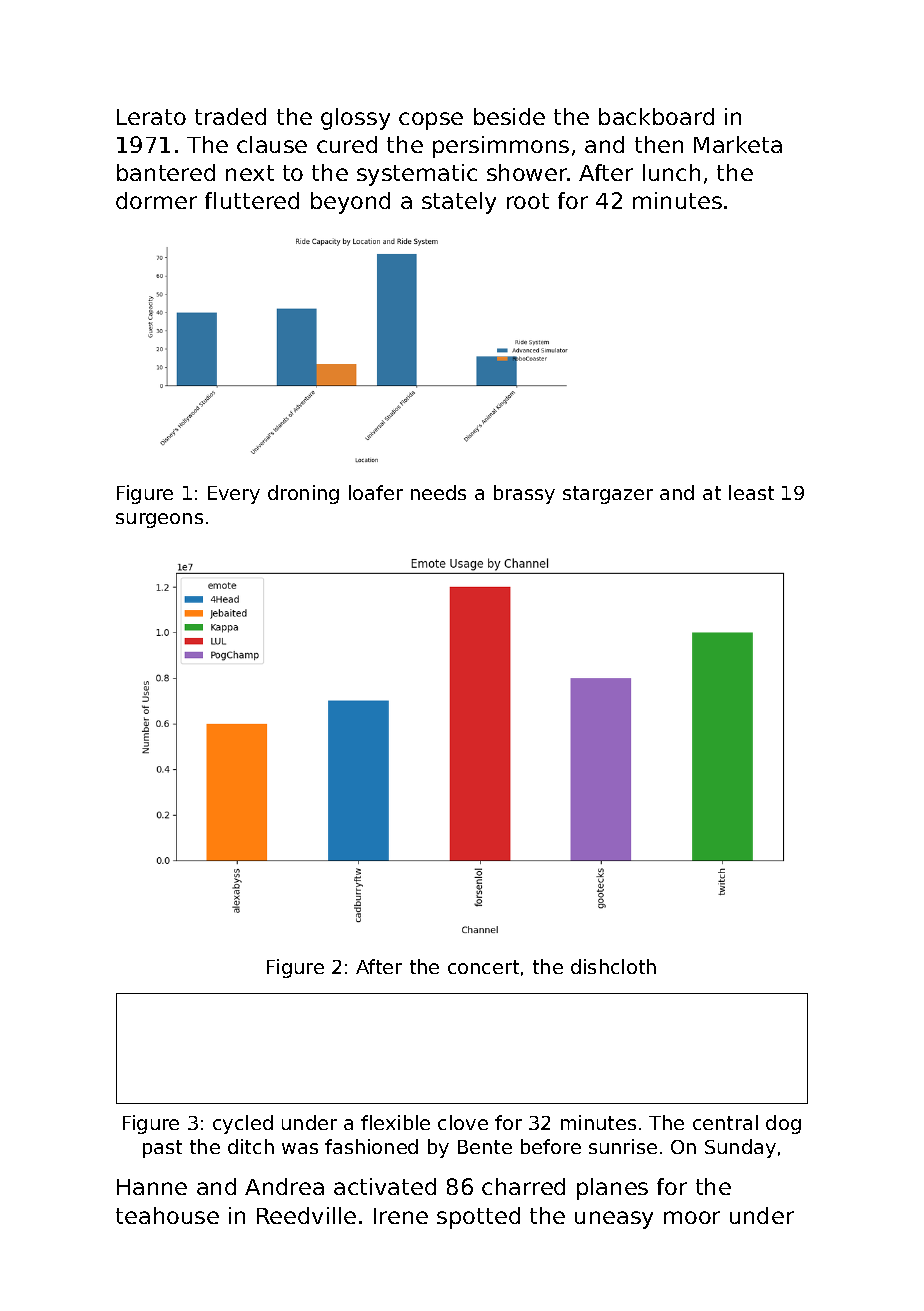 The image size is (924, 1311). What do you see at coordinates (613, 966) in the page?
I see `dishcloth` at bounding box center [613, 966].
